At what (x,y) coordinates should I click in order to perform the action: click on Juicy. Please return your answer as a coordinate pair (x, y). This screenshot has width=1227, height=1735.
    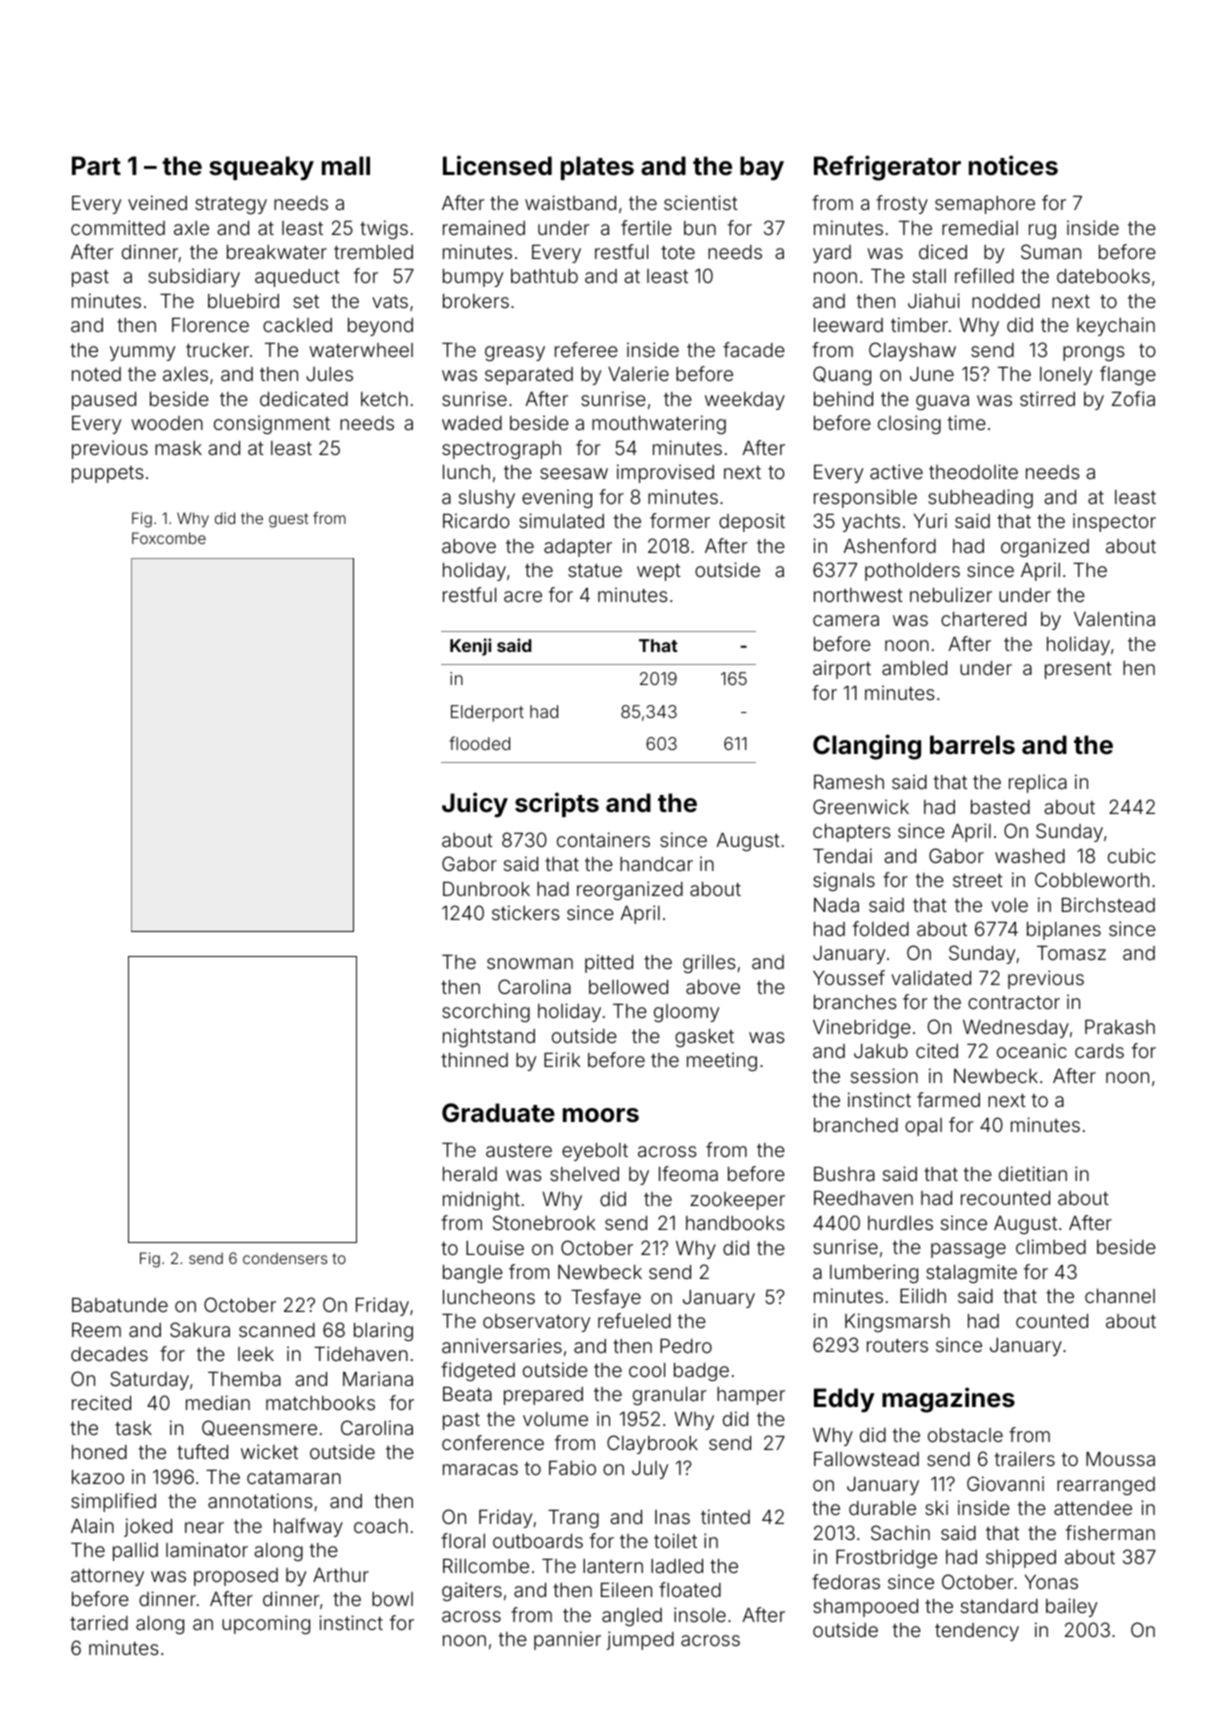
    Looking at the image, I should click on (475, 805).
